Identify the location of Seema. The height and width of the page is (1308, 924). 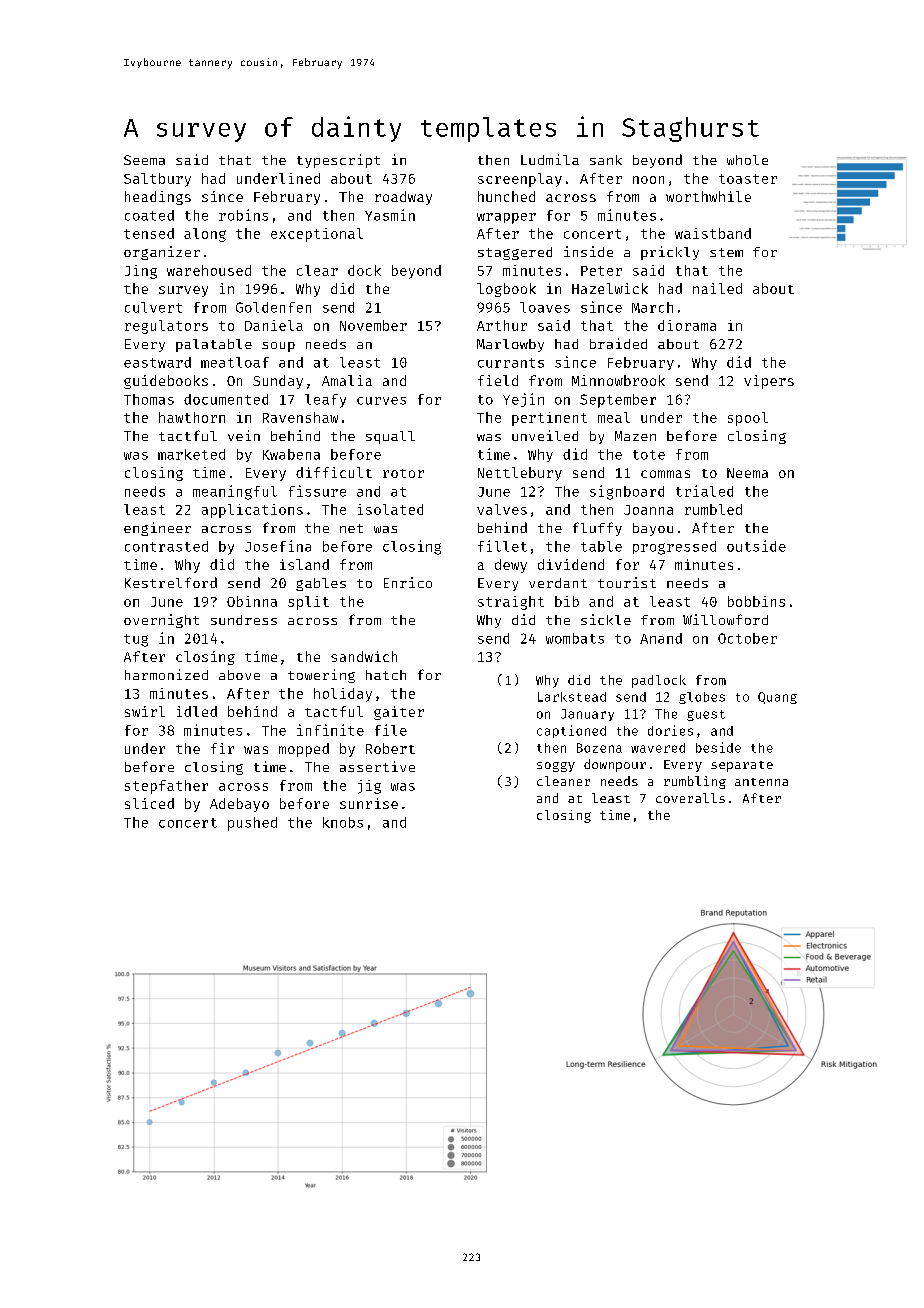
(144, 160).
